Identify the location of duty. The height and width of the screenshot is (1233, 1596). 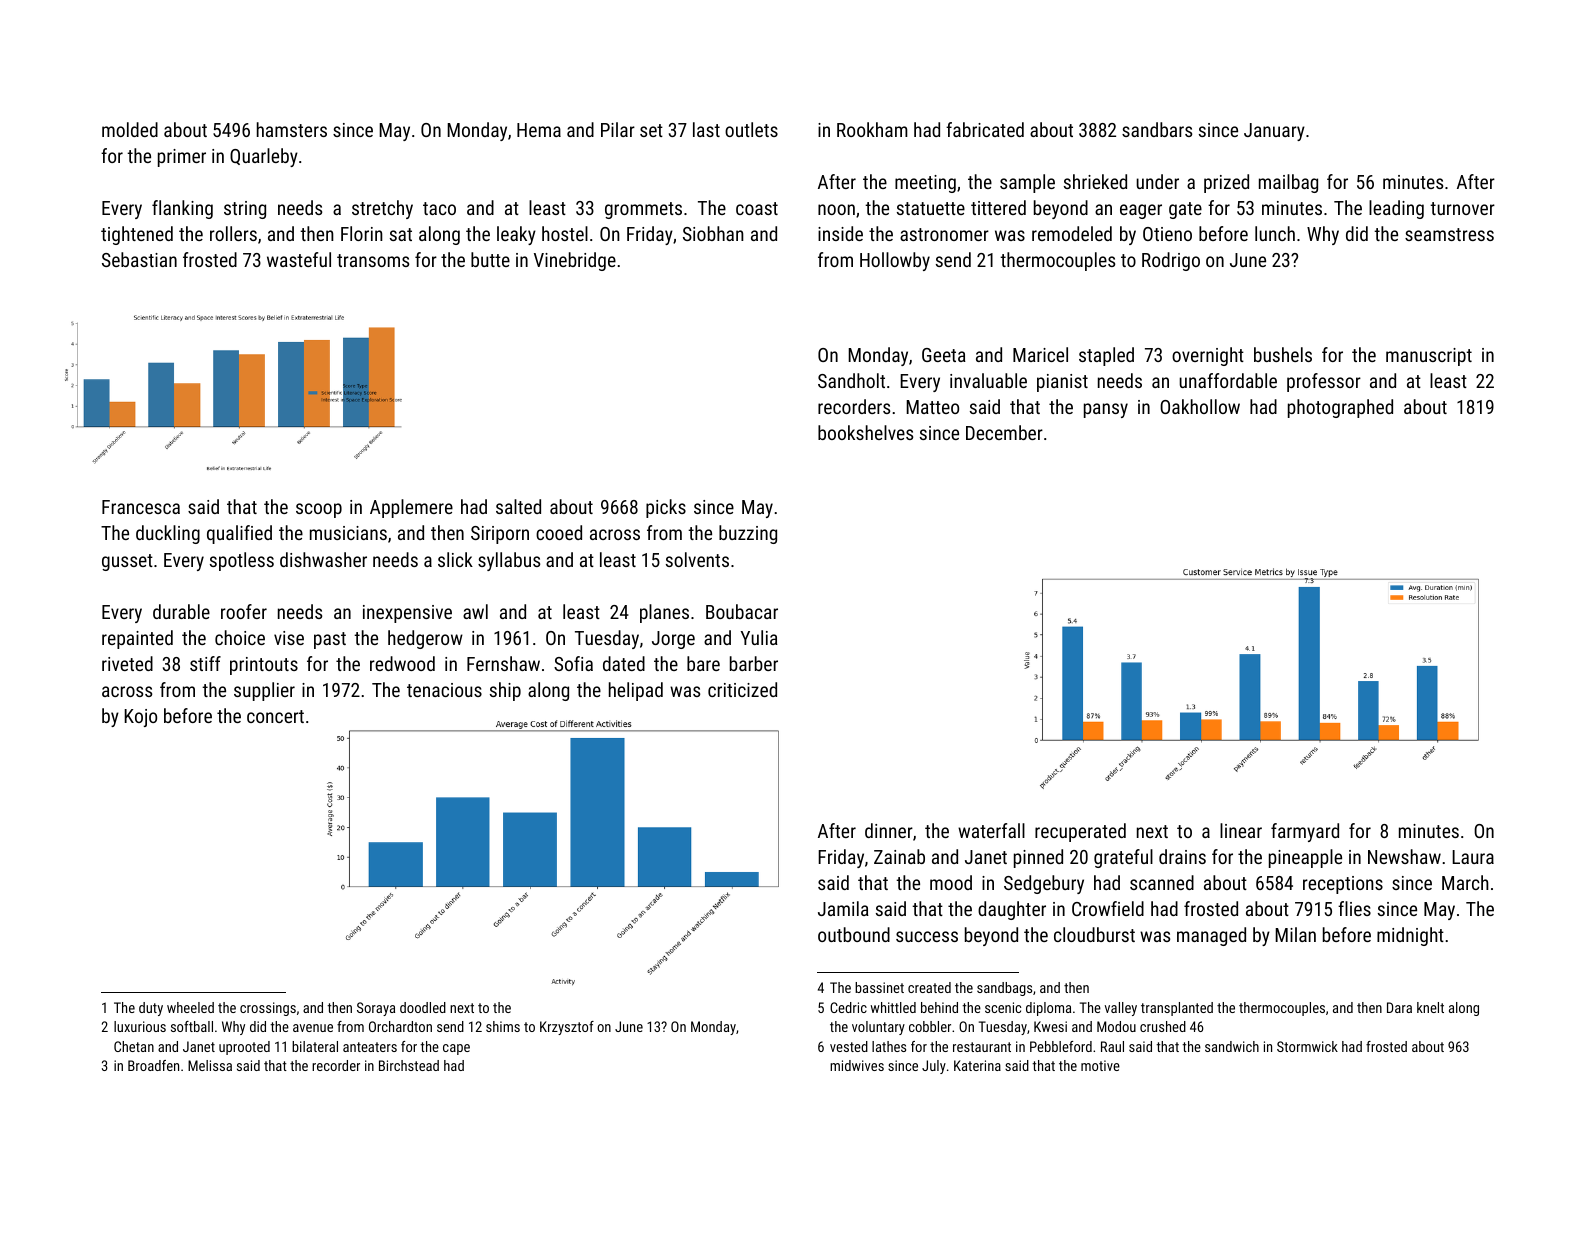
(151, 1009).
